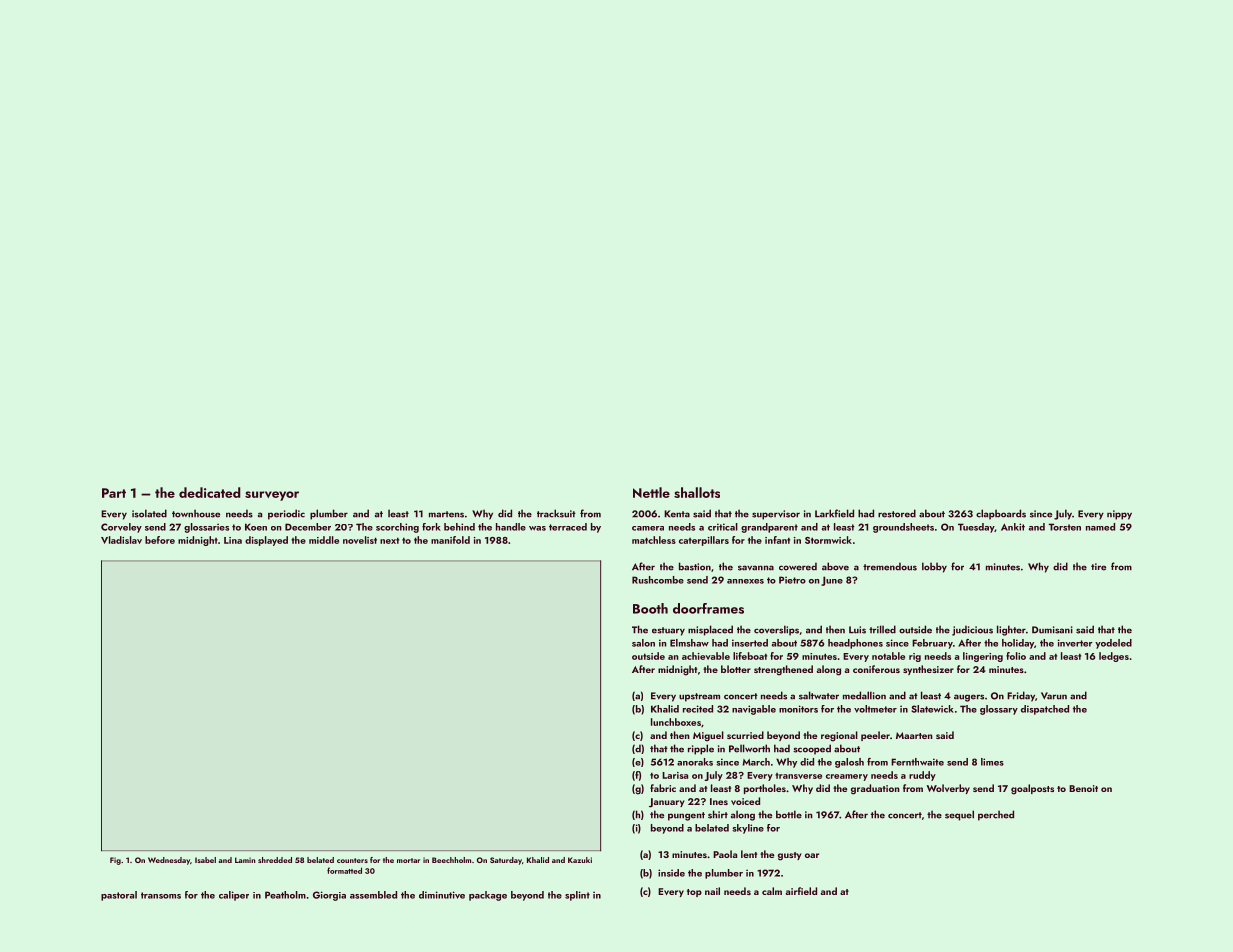 The width and height of the page is (1233, 952). I want to click on ripple, so click(701, 749).
